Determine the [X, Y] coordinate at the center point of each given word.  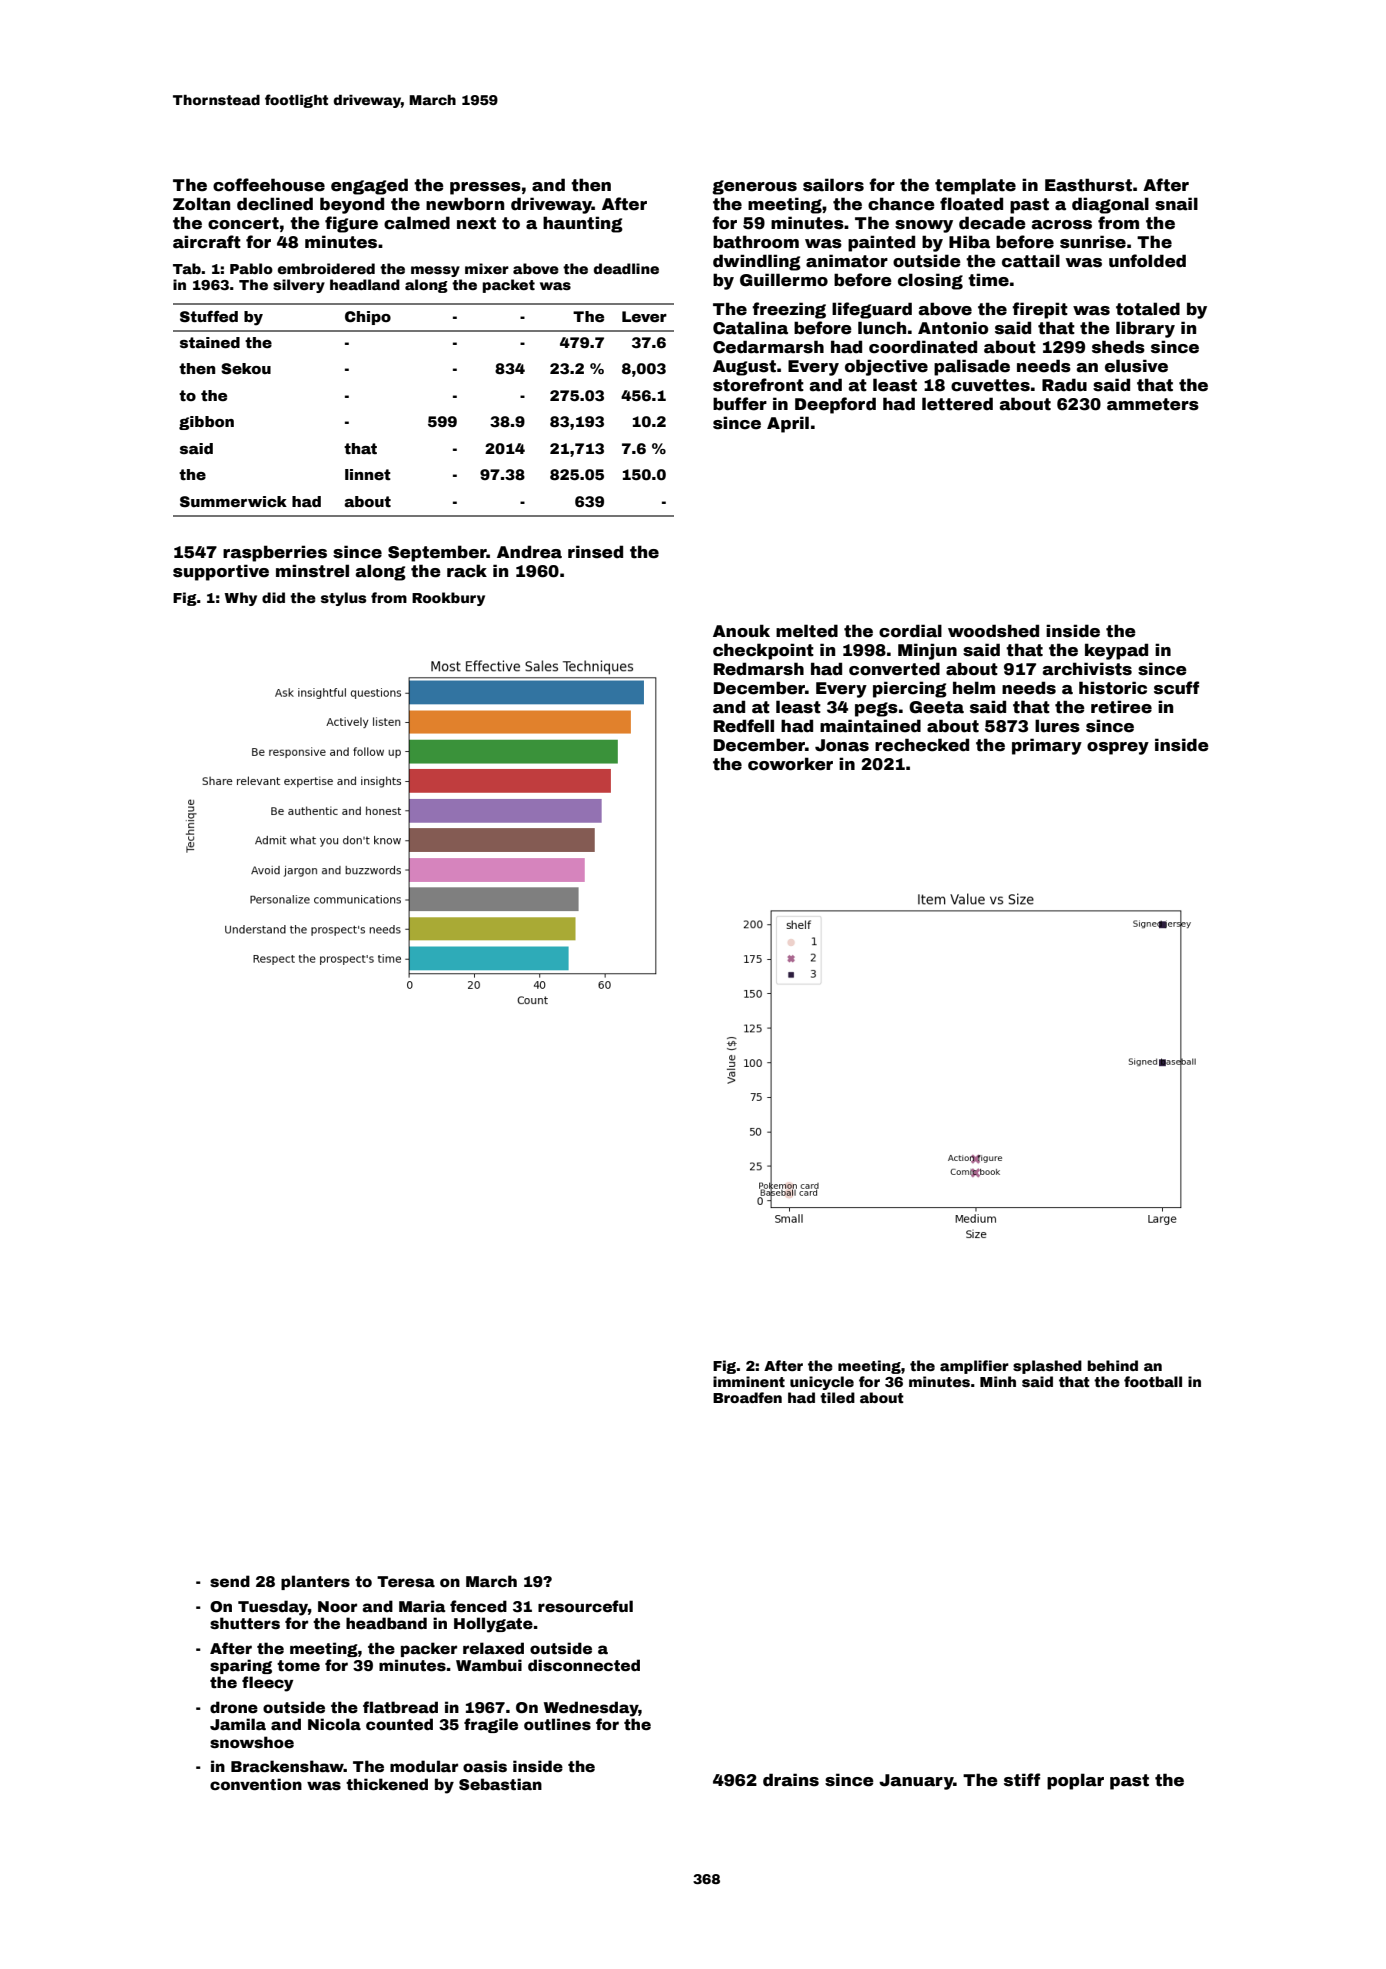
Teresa [406, 1581]
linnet [368, 474]
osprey [1118, 748]
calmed [417, 223]
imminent [749, 1381]
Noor [337, 1606]
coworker [790, 764]
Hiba [969, 242]
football [1153, 1381]
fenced [478, 1606]
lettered [957, 404]
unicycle [822, 1383]
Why [241, 599]
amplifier [974, 1367]
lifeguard [872, 310]
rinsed [595, 552]
